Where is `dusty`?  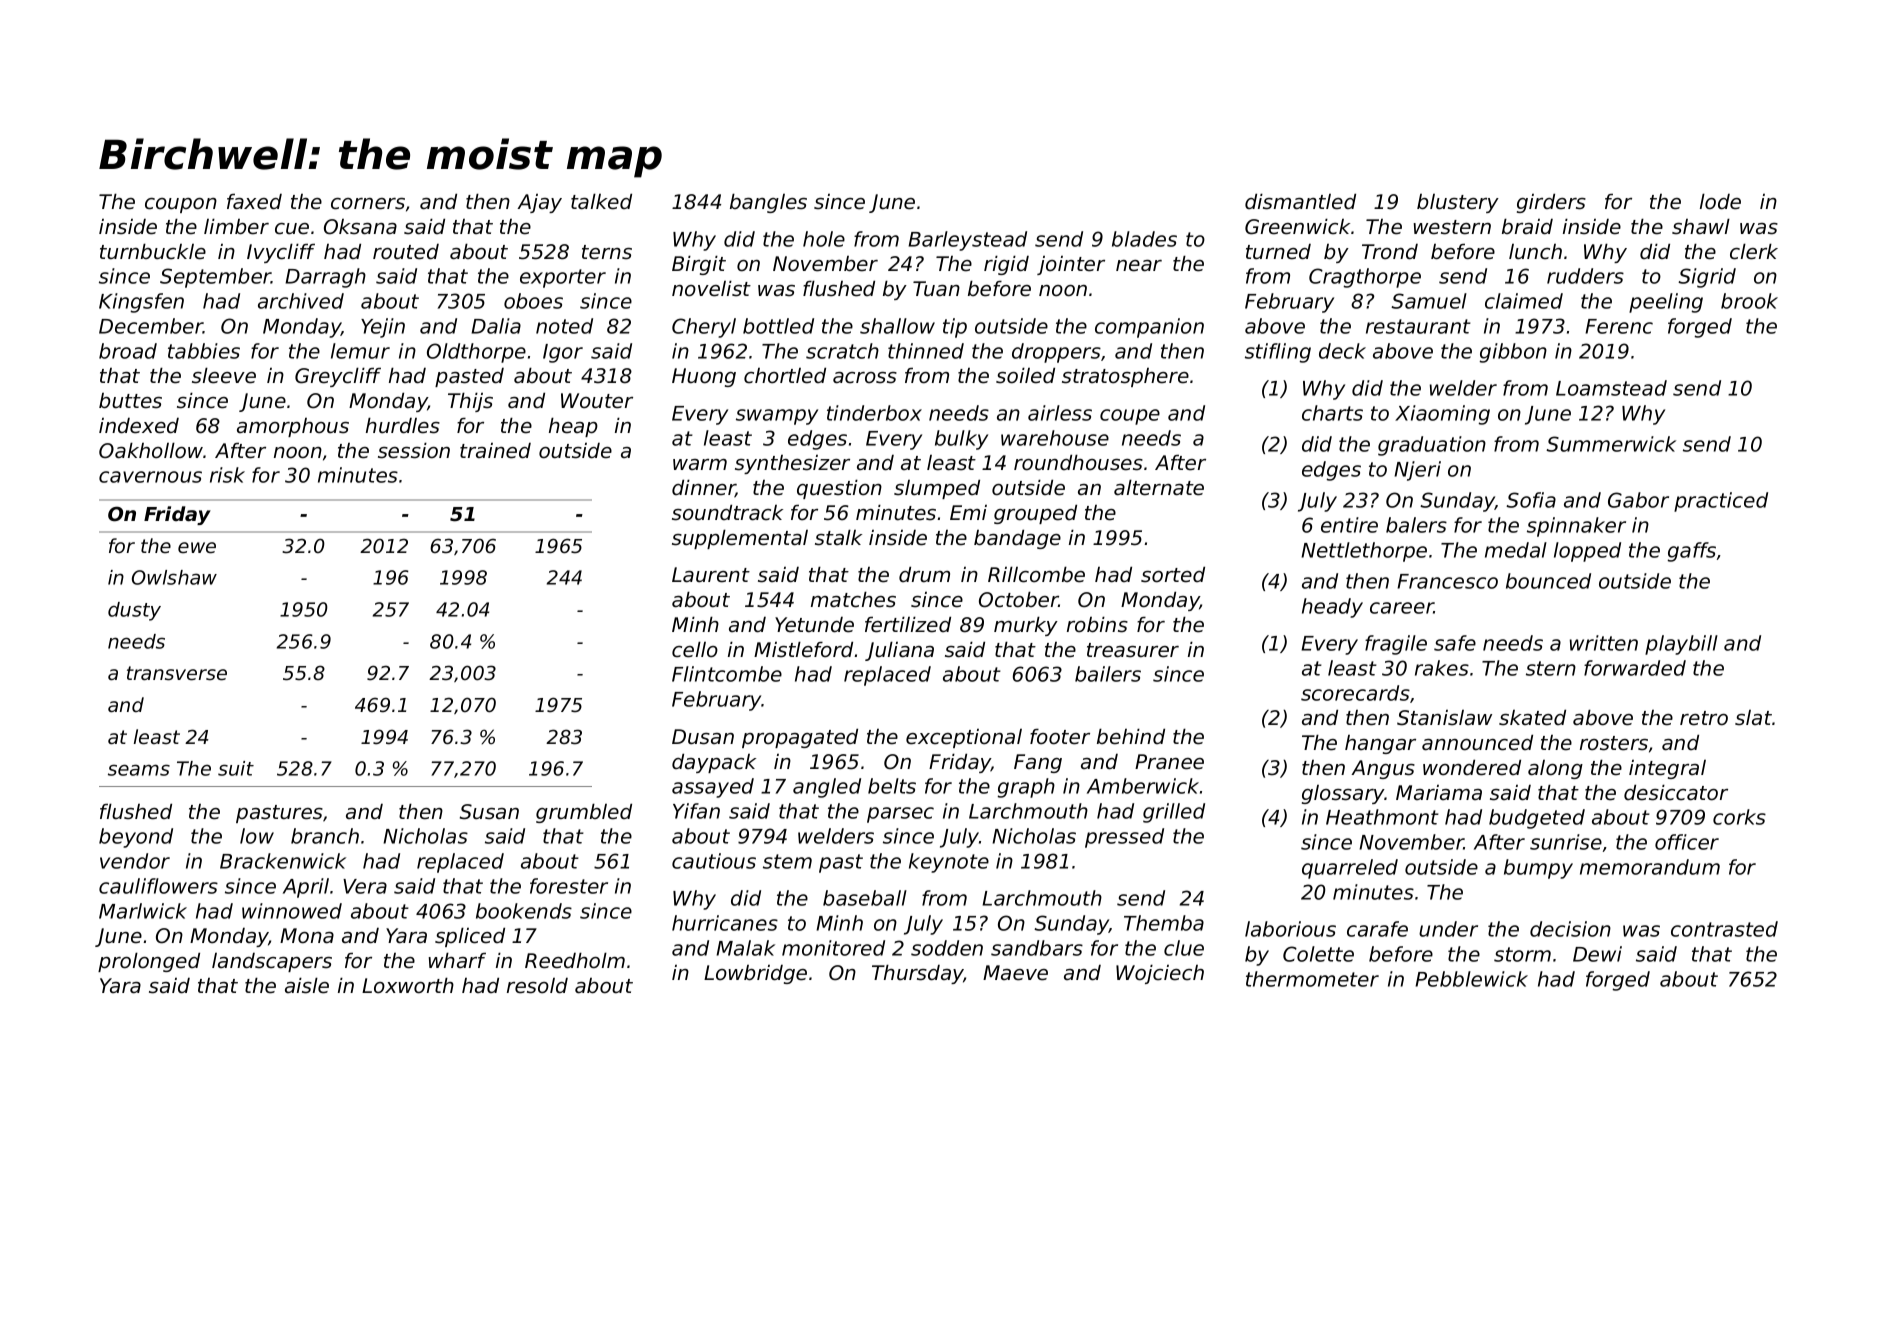
dusty is located at coordinates (134, 611).
